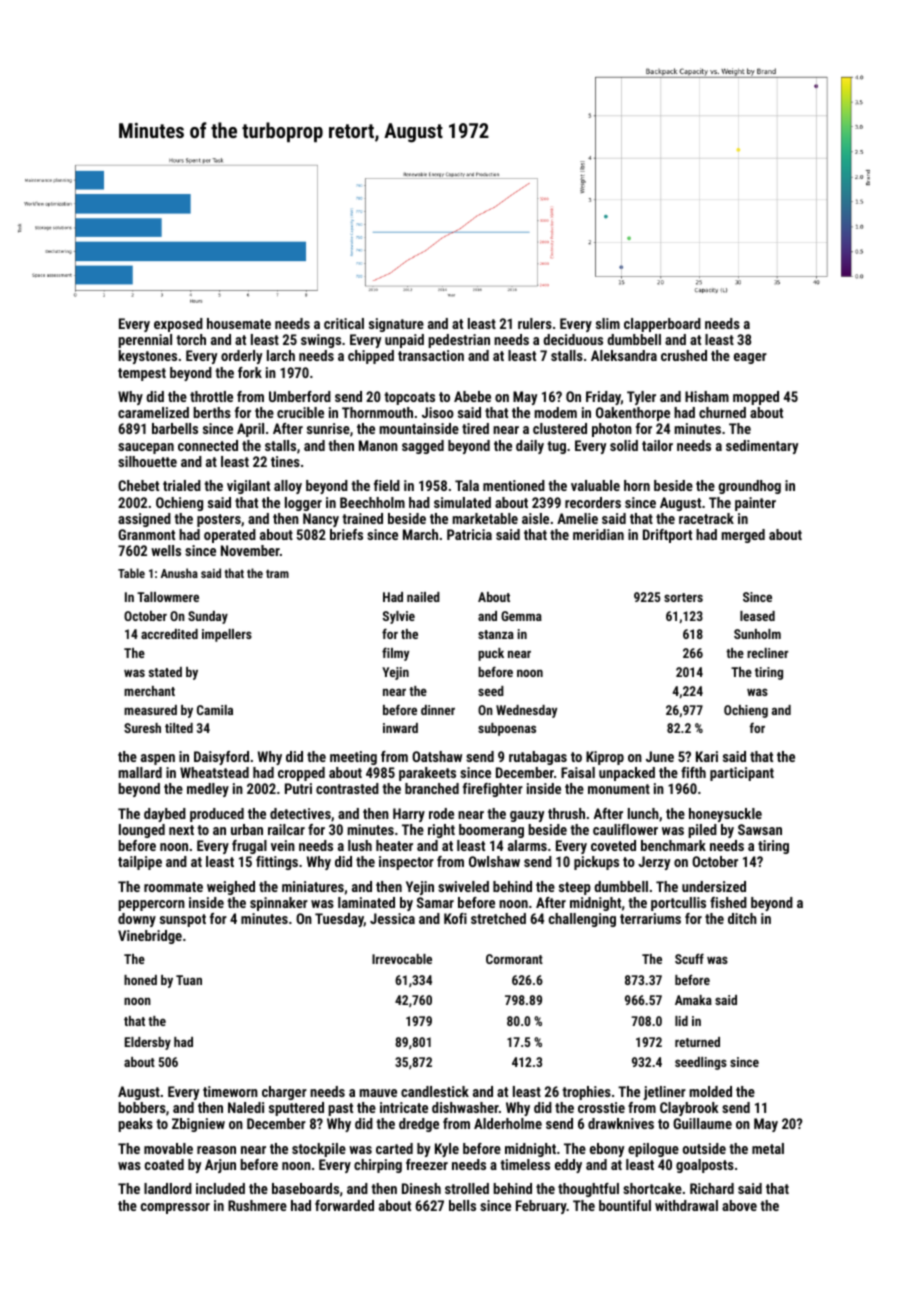 Image resolution: width=924 pixels, height=1308 pixels. What do you see at coordinates (175, 1208) in the screenshot?
I see `compressor` at bounding box center [175, 1208].
